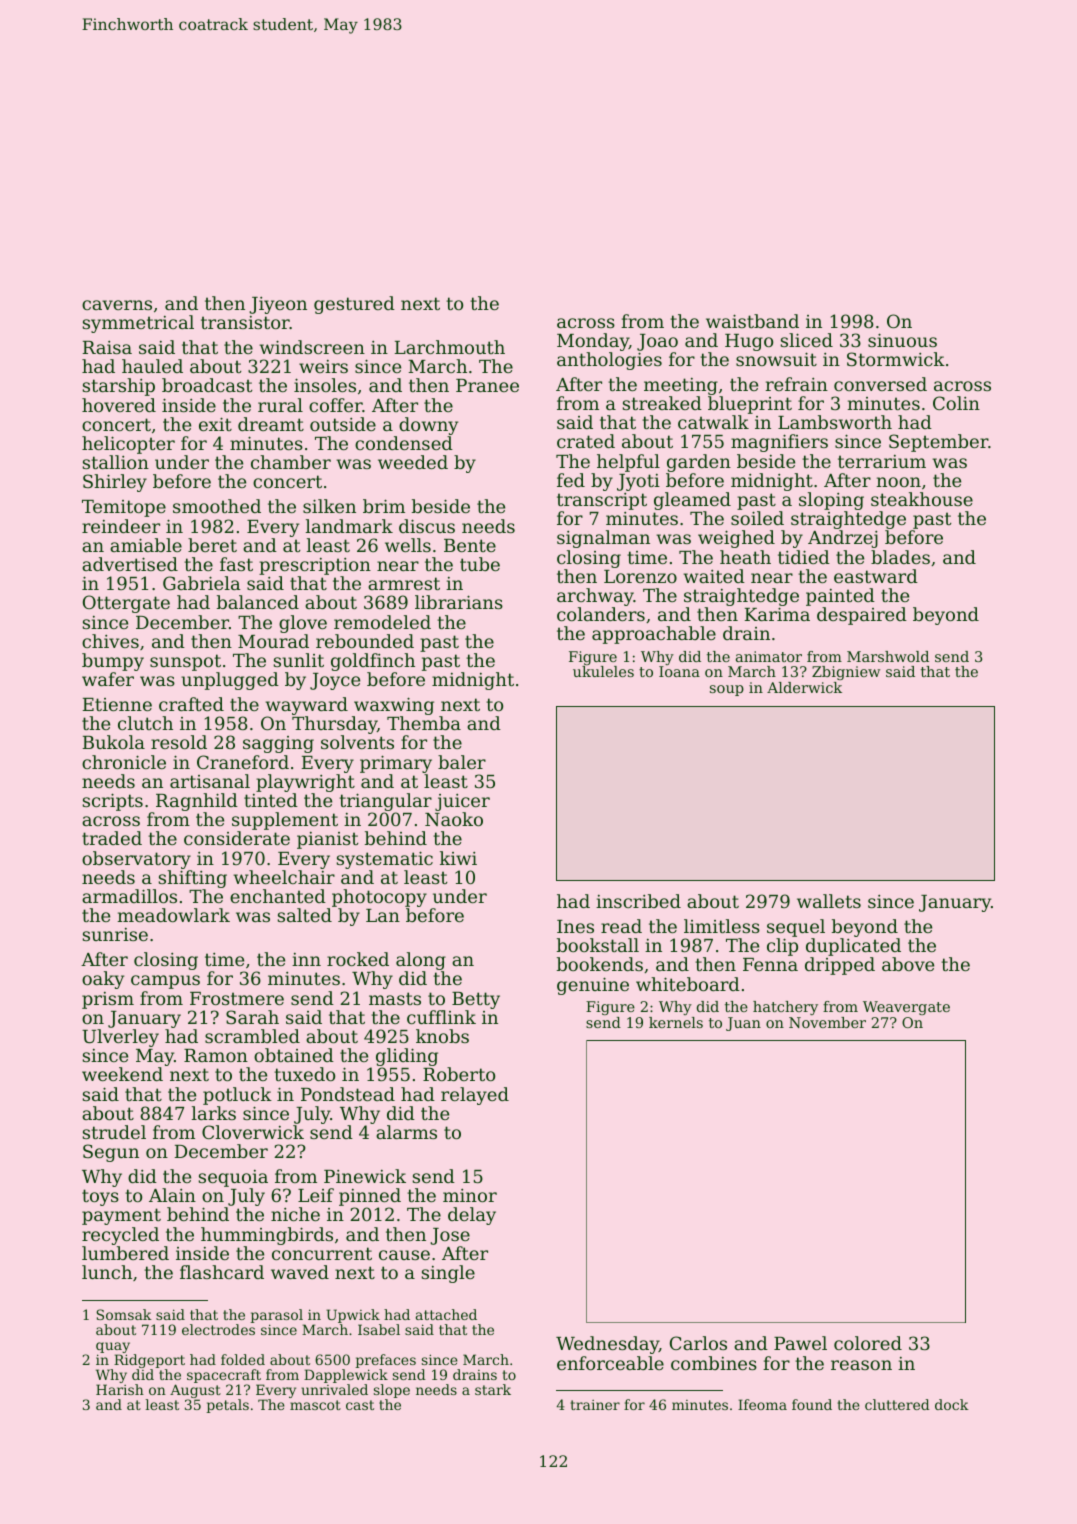 The image size is (1077, 1524). I want to click on waistband, so click(752, 321).
